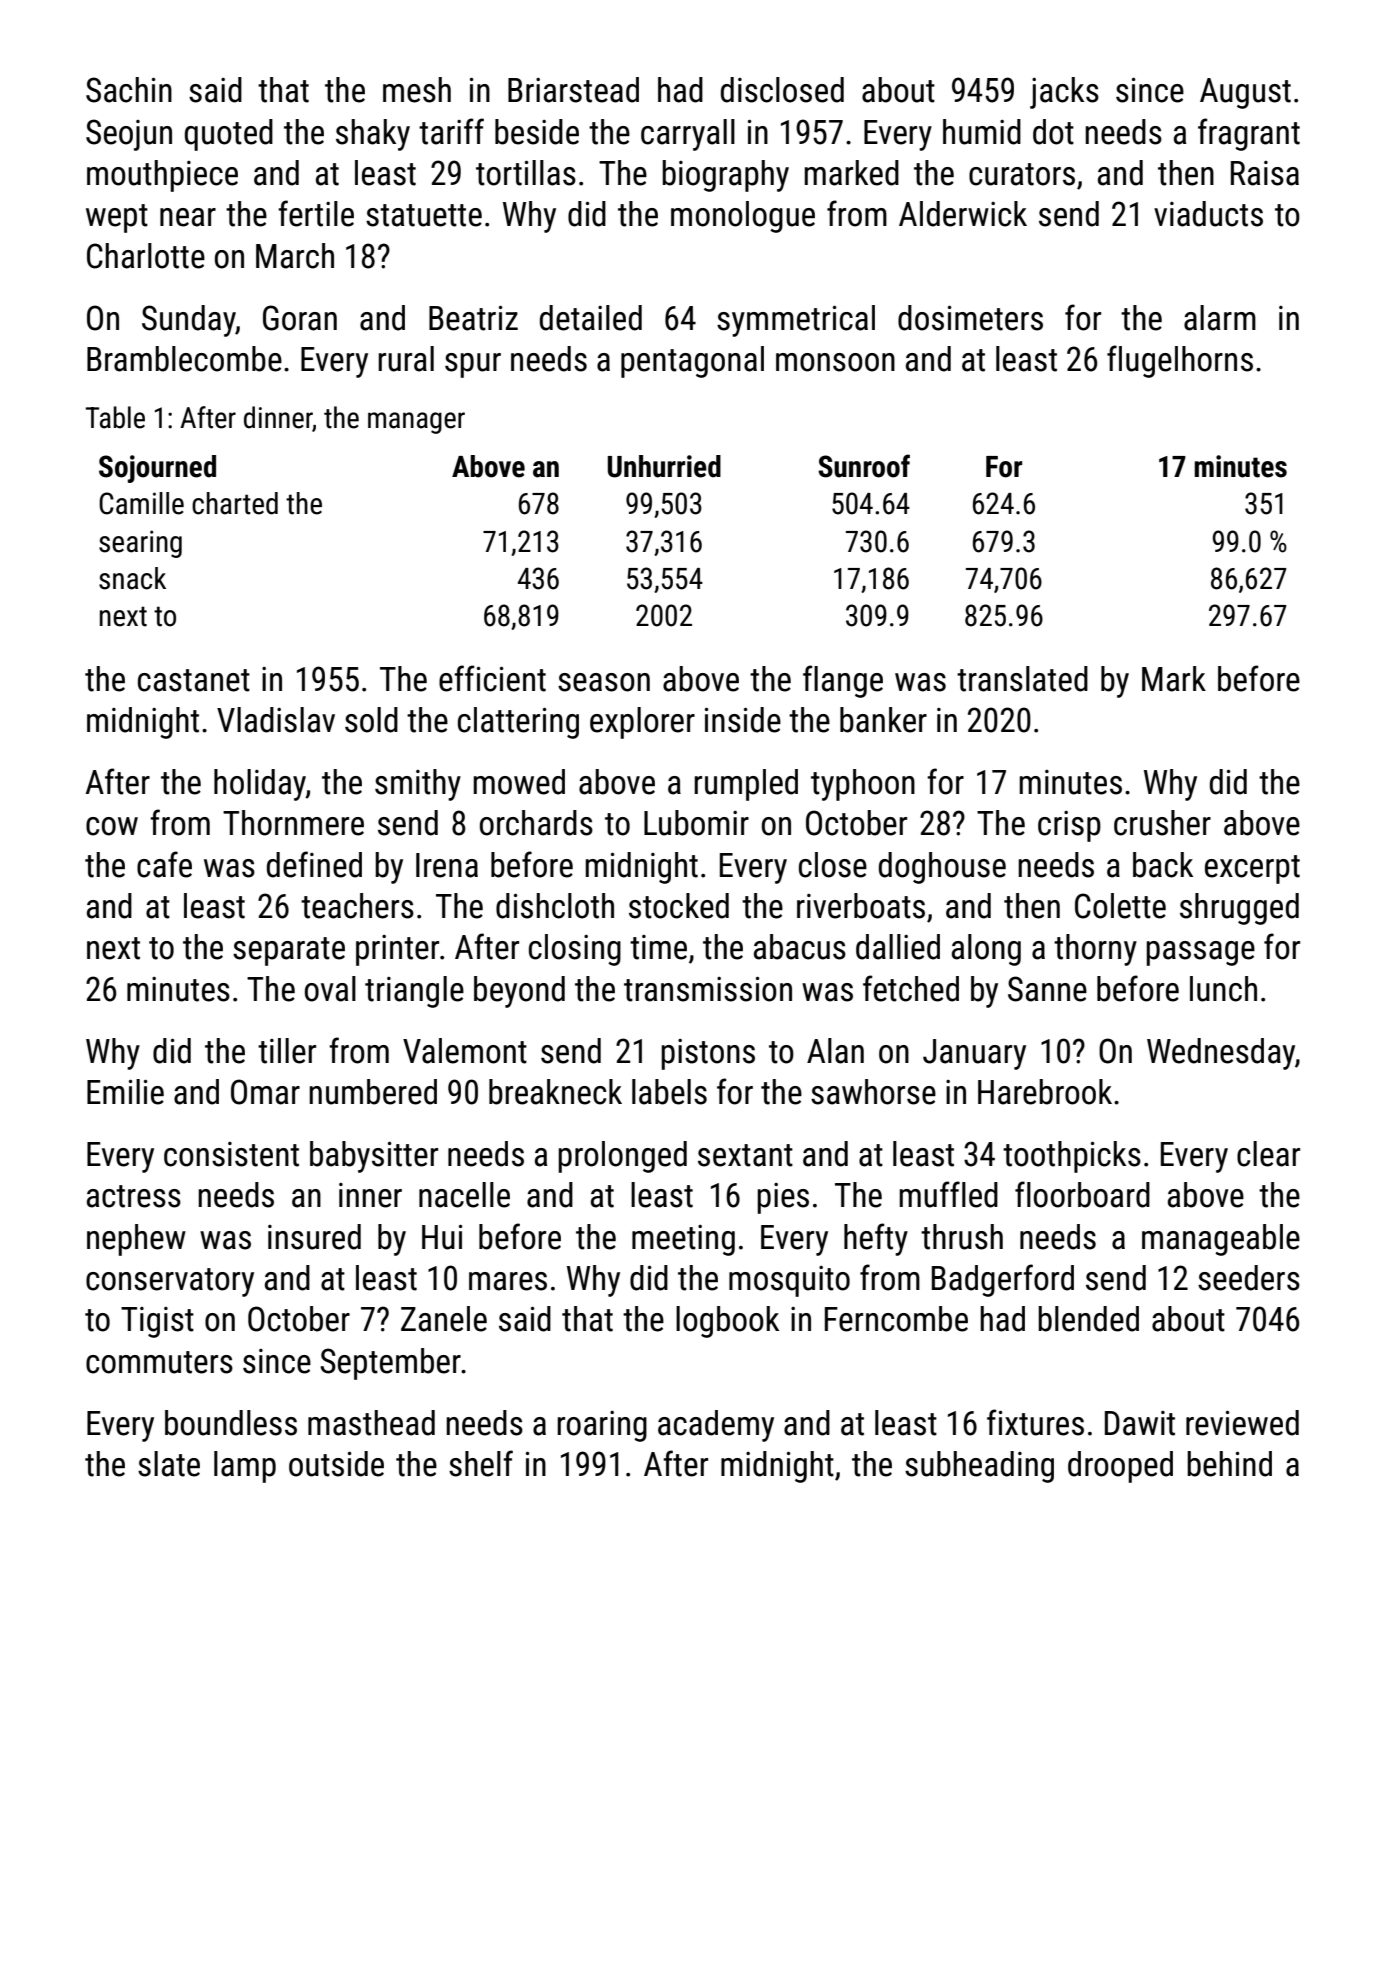 This screenshot has height=1969, width=1386. Describe the element at coordinates (371, 720) in the screenshot. I see `sold` at that location.
